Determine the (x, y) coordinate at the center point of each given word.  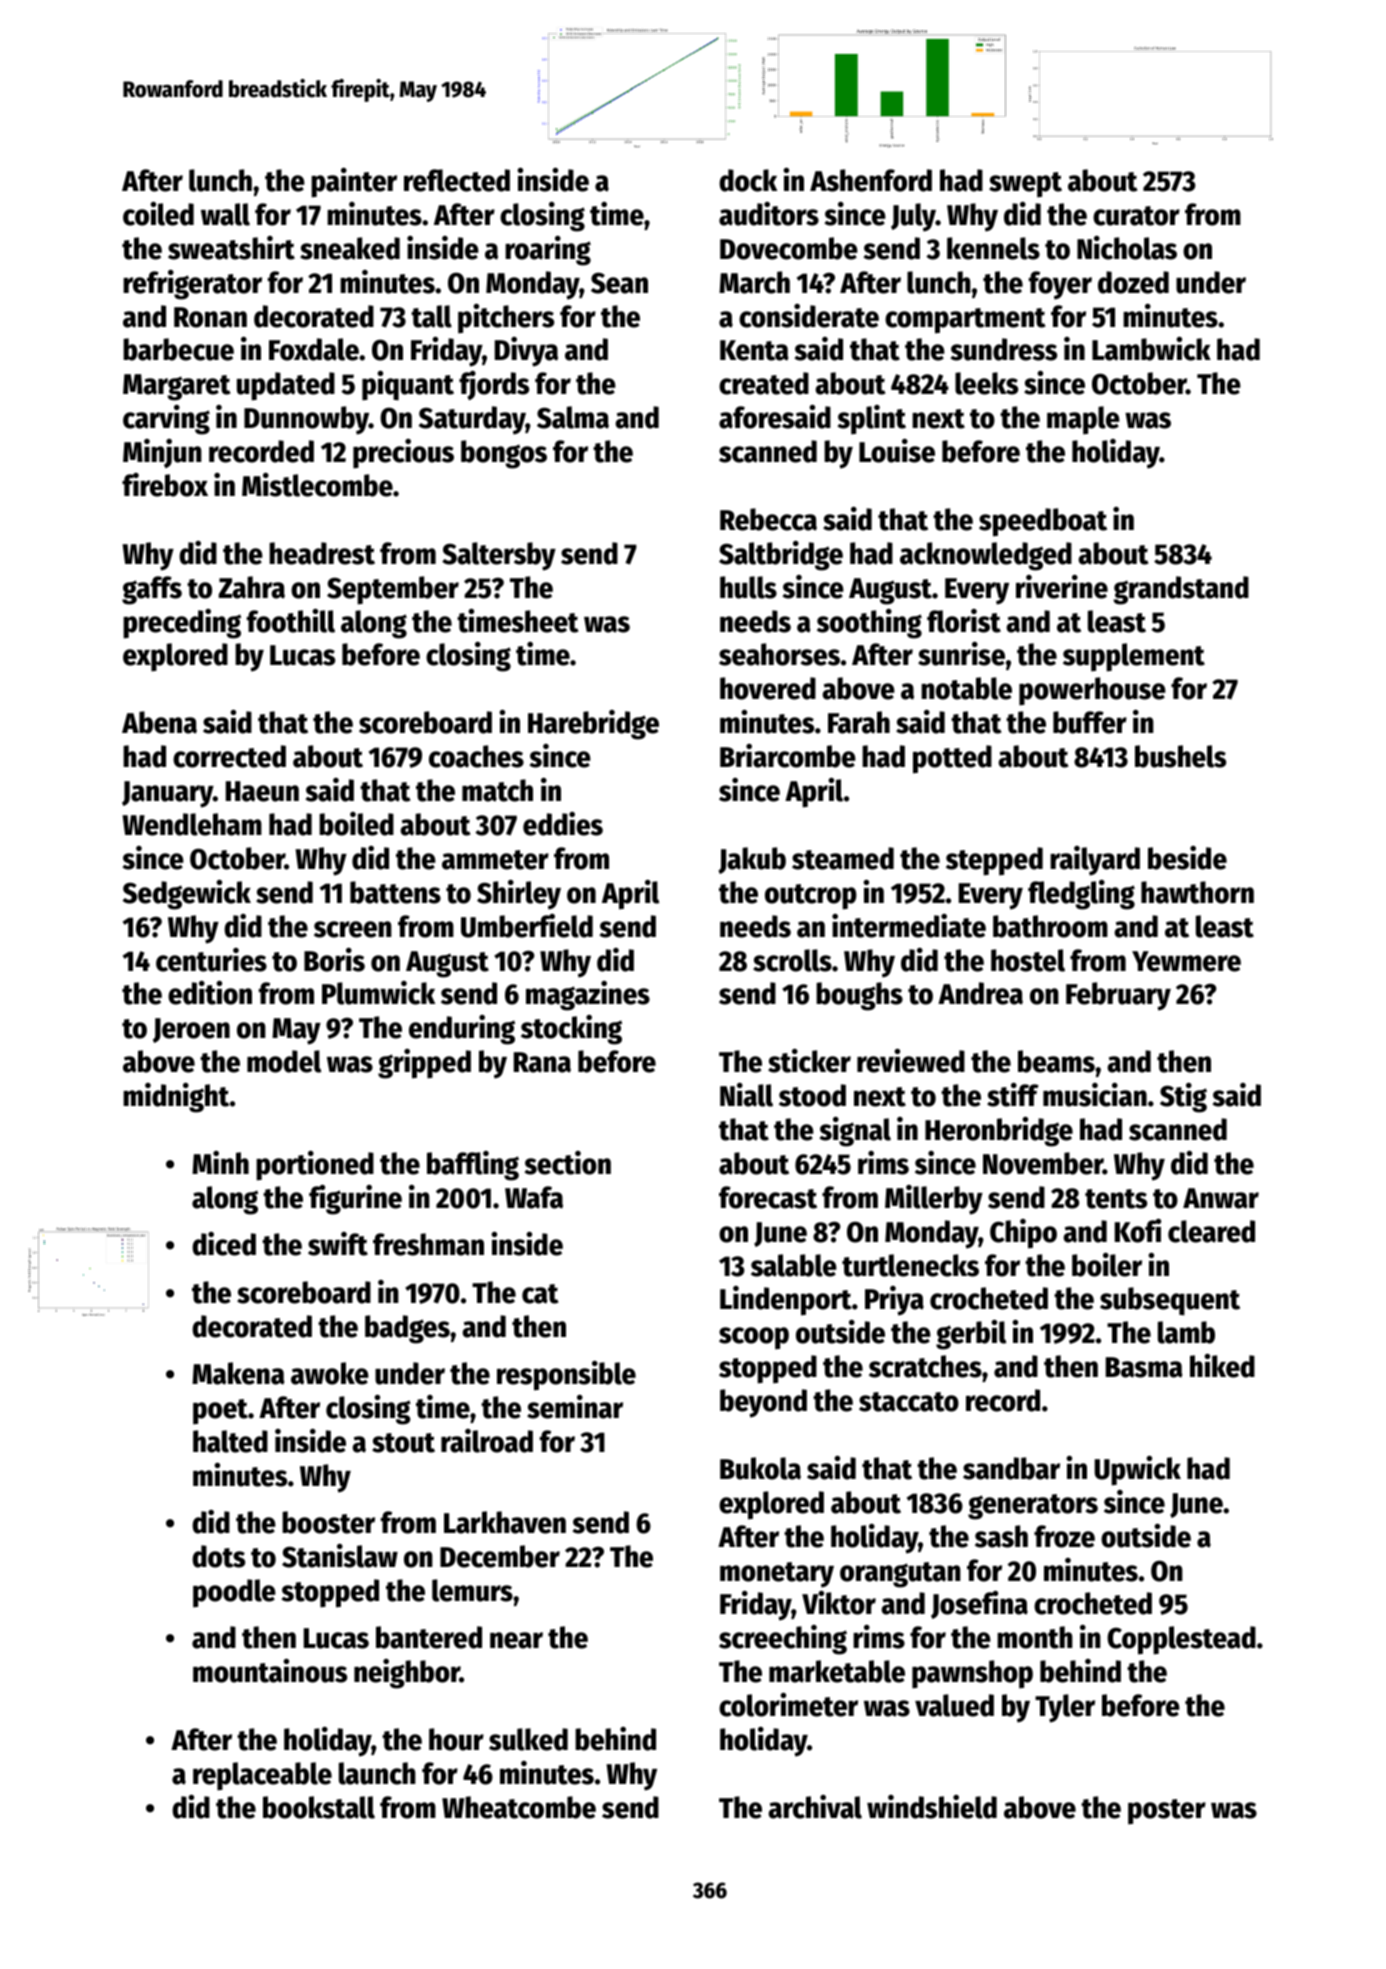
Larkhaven (505, 1522)
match (497, 790)
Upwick (1137, 1470)
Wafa (534, 1197)
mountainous (270, 1670)
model (284, 1061)
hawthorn (1197, 892)
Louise (897, 451)
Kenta (754, 350)
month (1035, 1637)
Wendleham (192, 824)
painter (354, 183)
